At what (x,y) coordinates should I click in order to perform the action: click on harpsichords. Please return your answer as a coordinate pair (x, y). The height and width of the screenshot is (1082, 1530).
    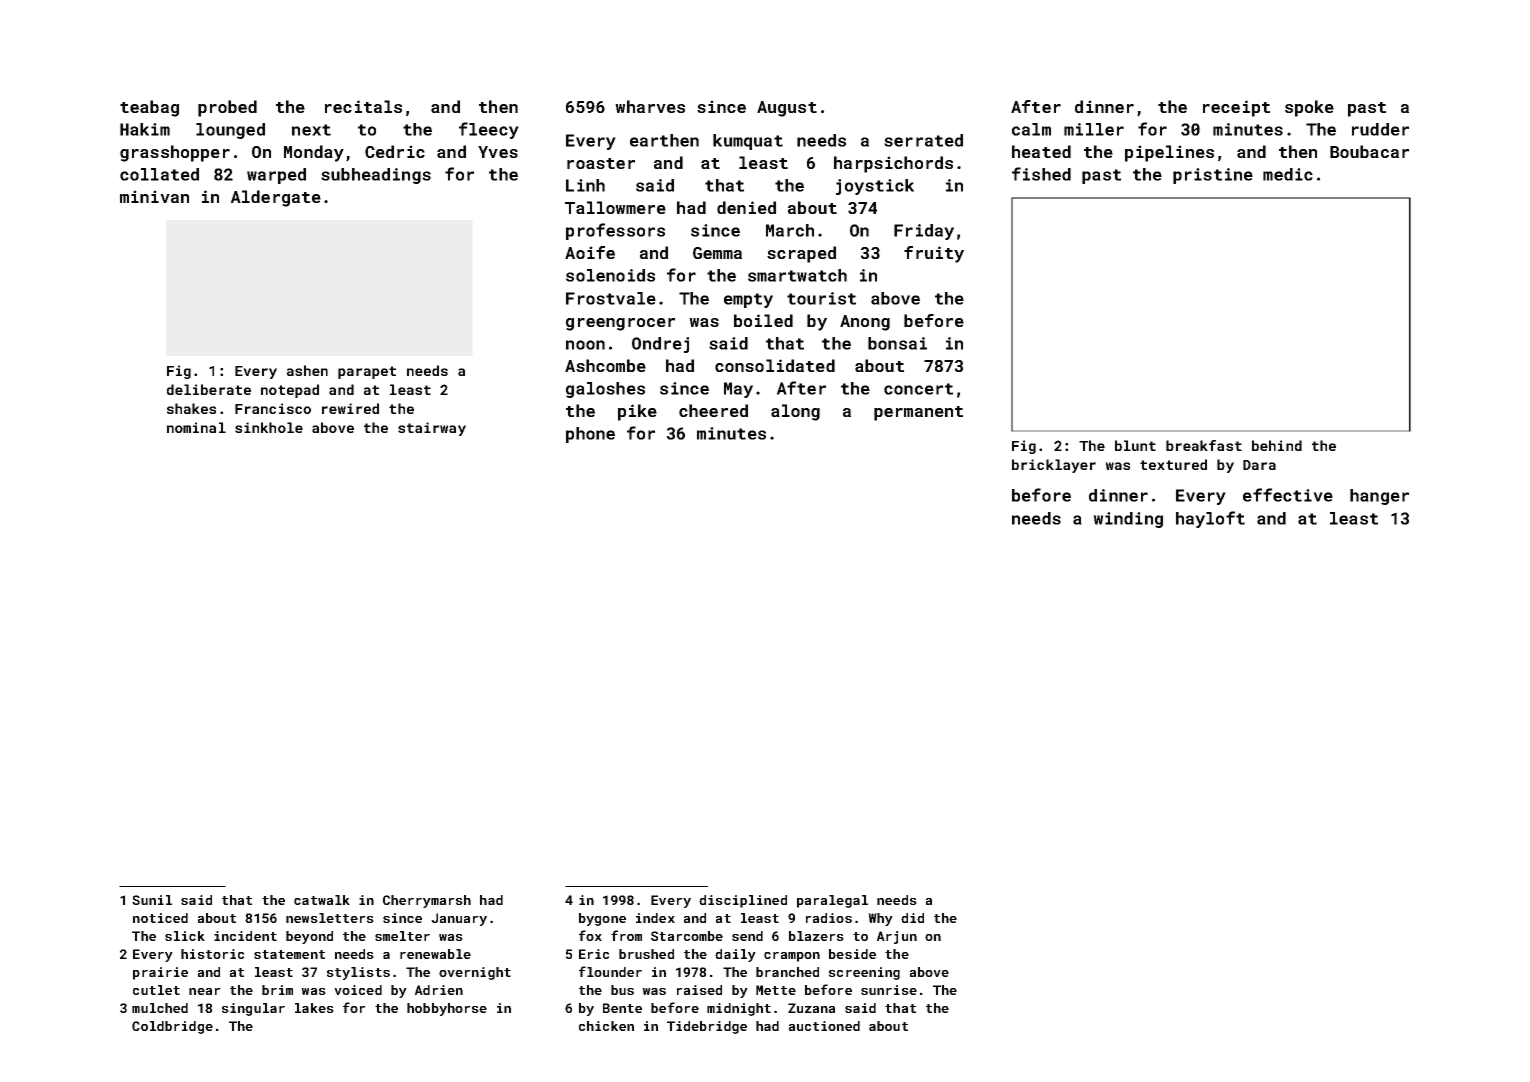
    Looking at the image, I should click on (893, 164).
